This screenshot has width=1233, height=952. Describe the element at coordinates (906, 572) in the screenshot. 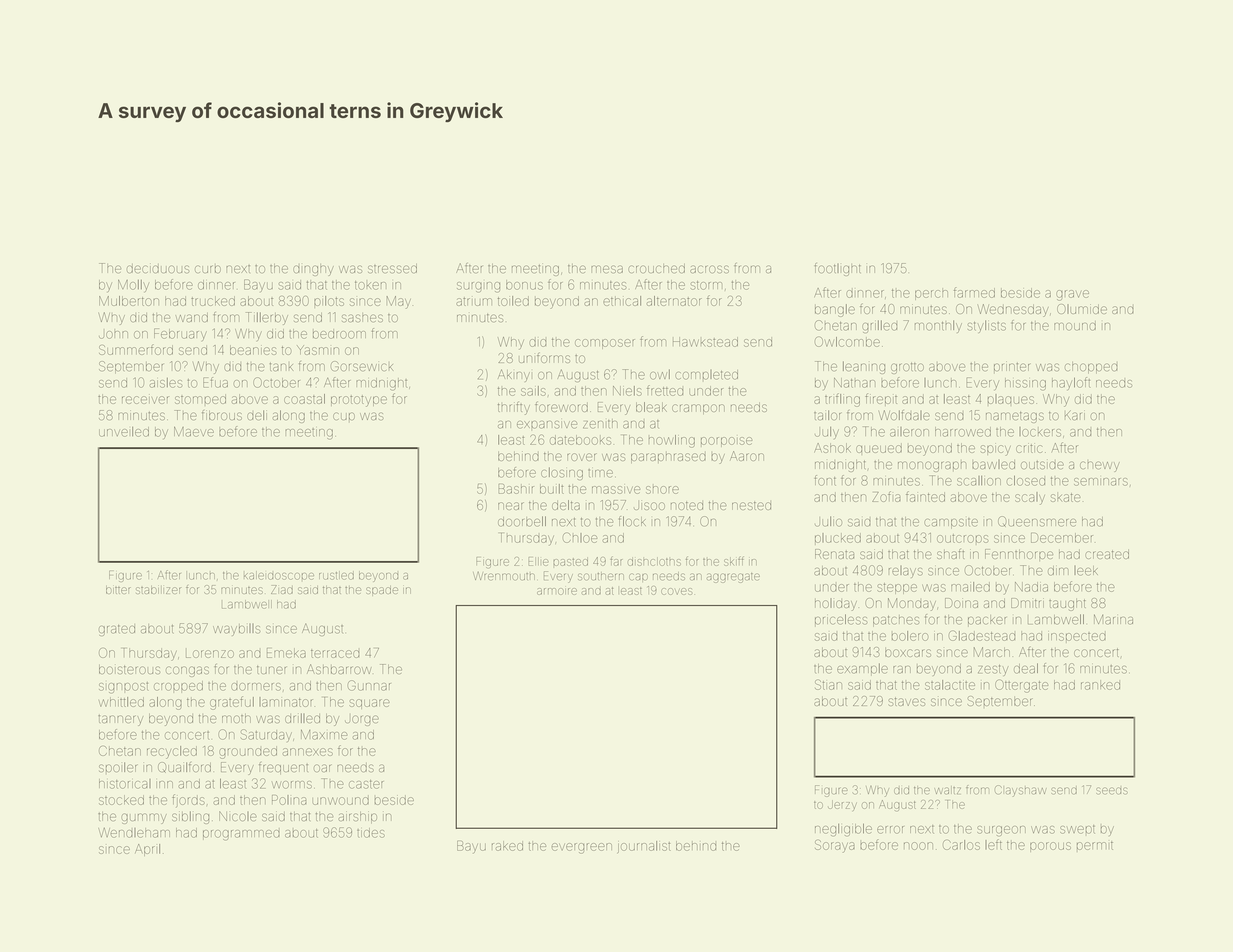

I see `relays` at that location.
